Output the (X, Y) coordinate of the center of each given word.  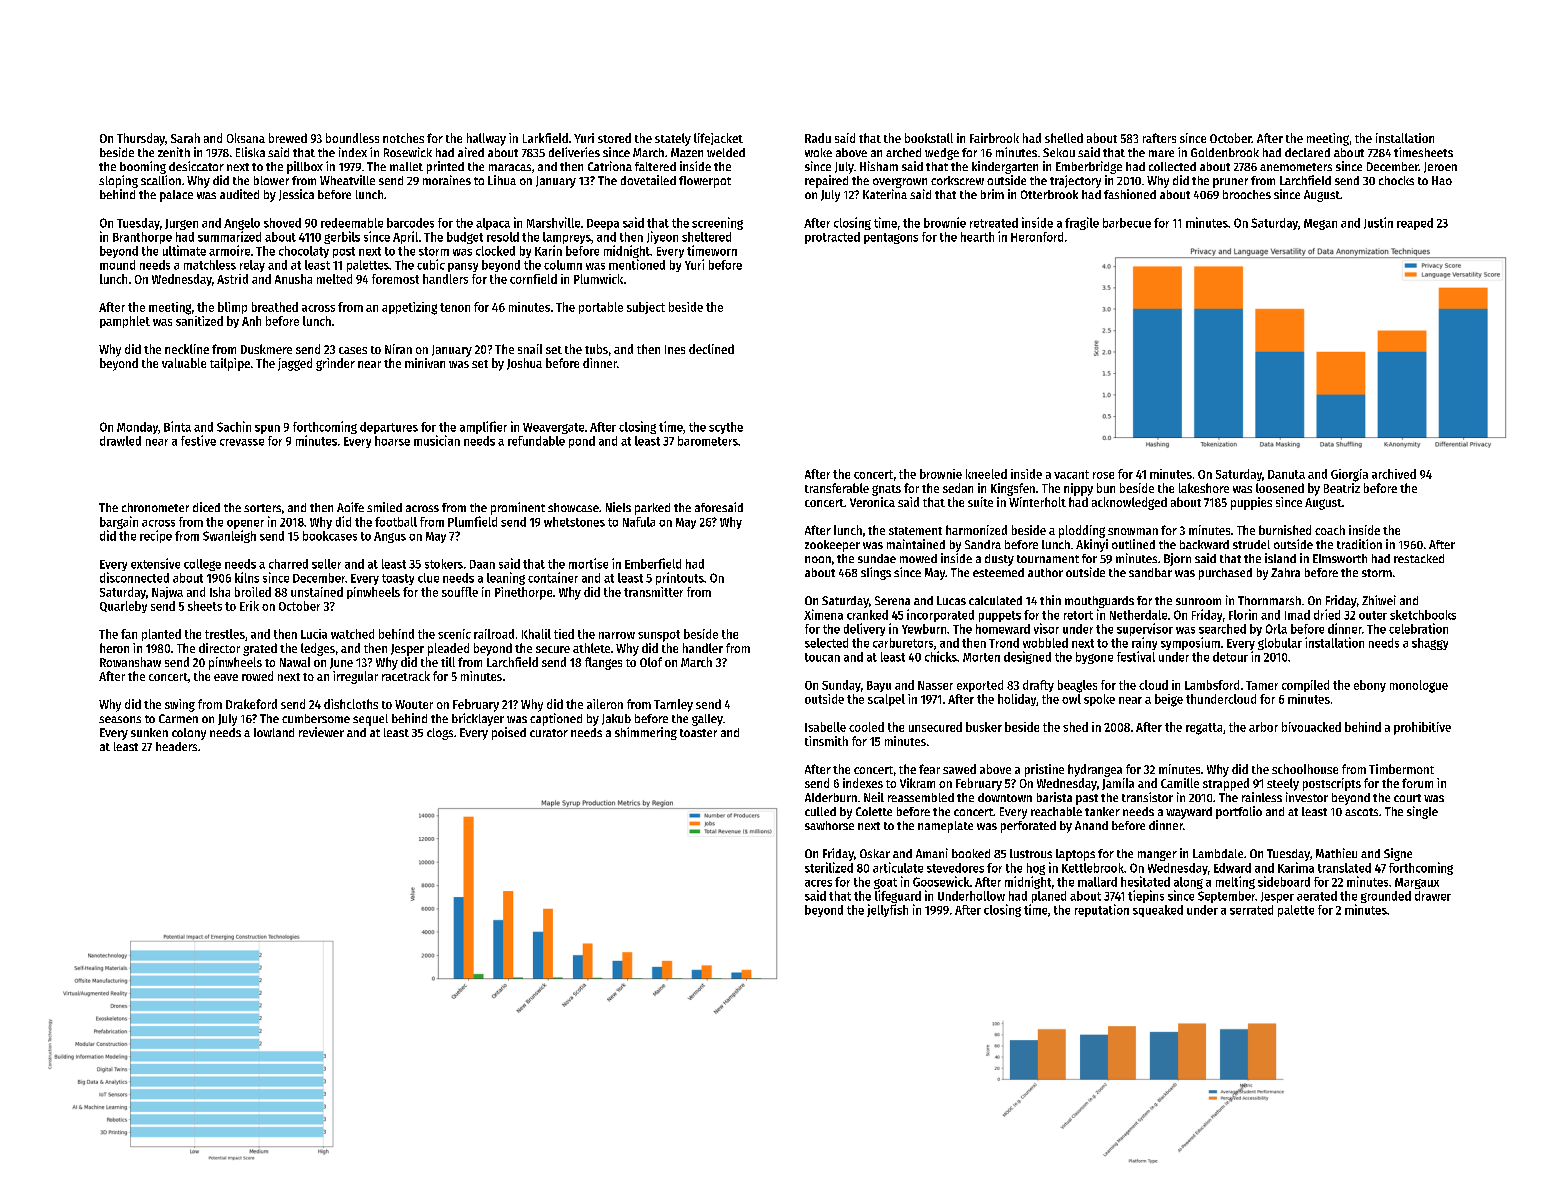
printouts (680, 578)
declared (1307, 152)
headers (176, 746)
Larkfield (545, 138)
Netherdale (1138, 615)
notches (403, 138)
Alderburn (831, 797)
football (396, 522)
